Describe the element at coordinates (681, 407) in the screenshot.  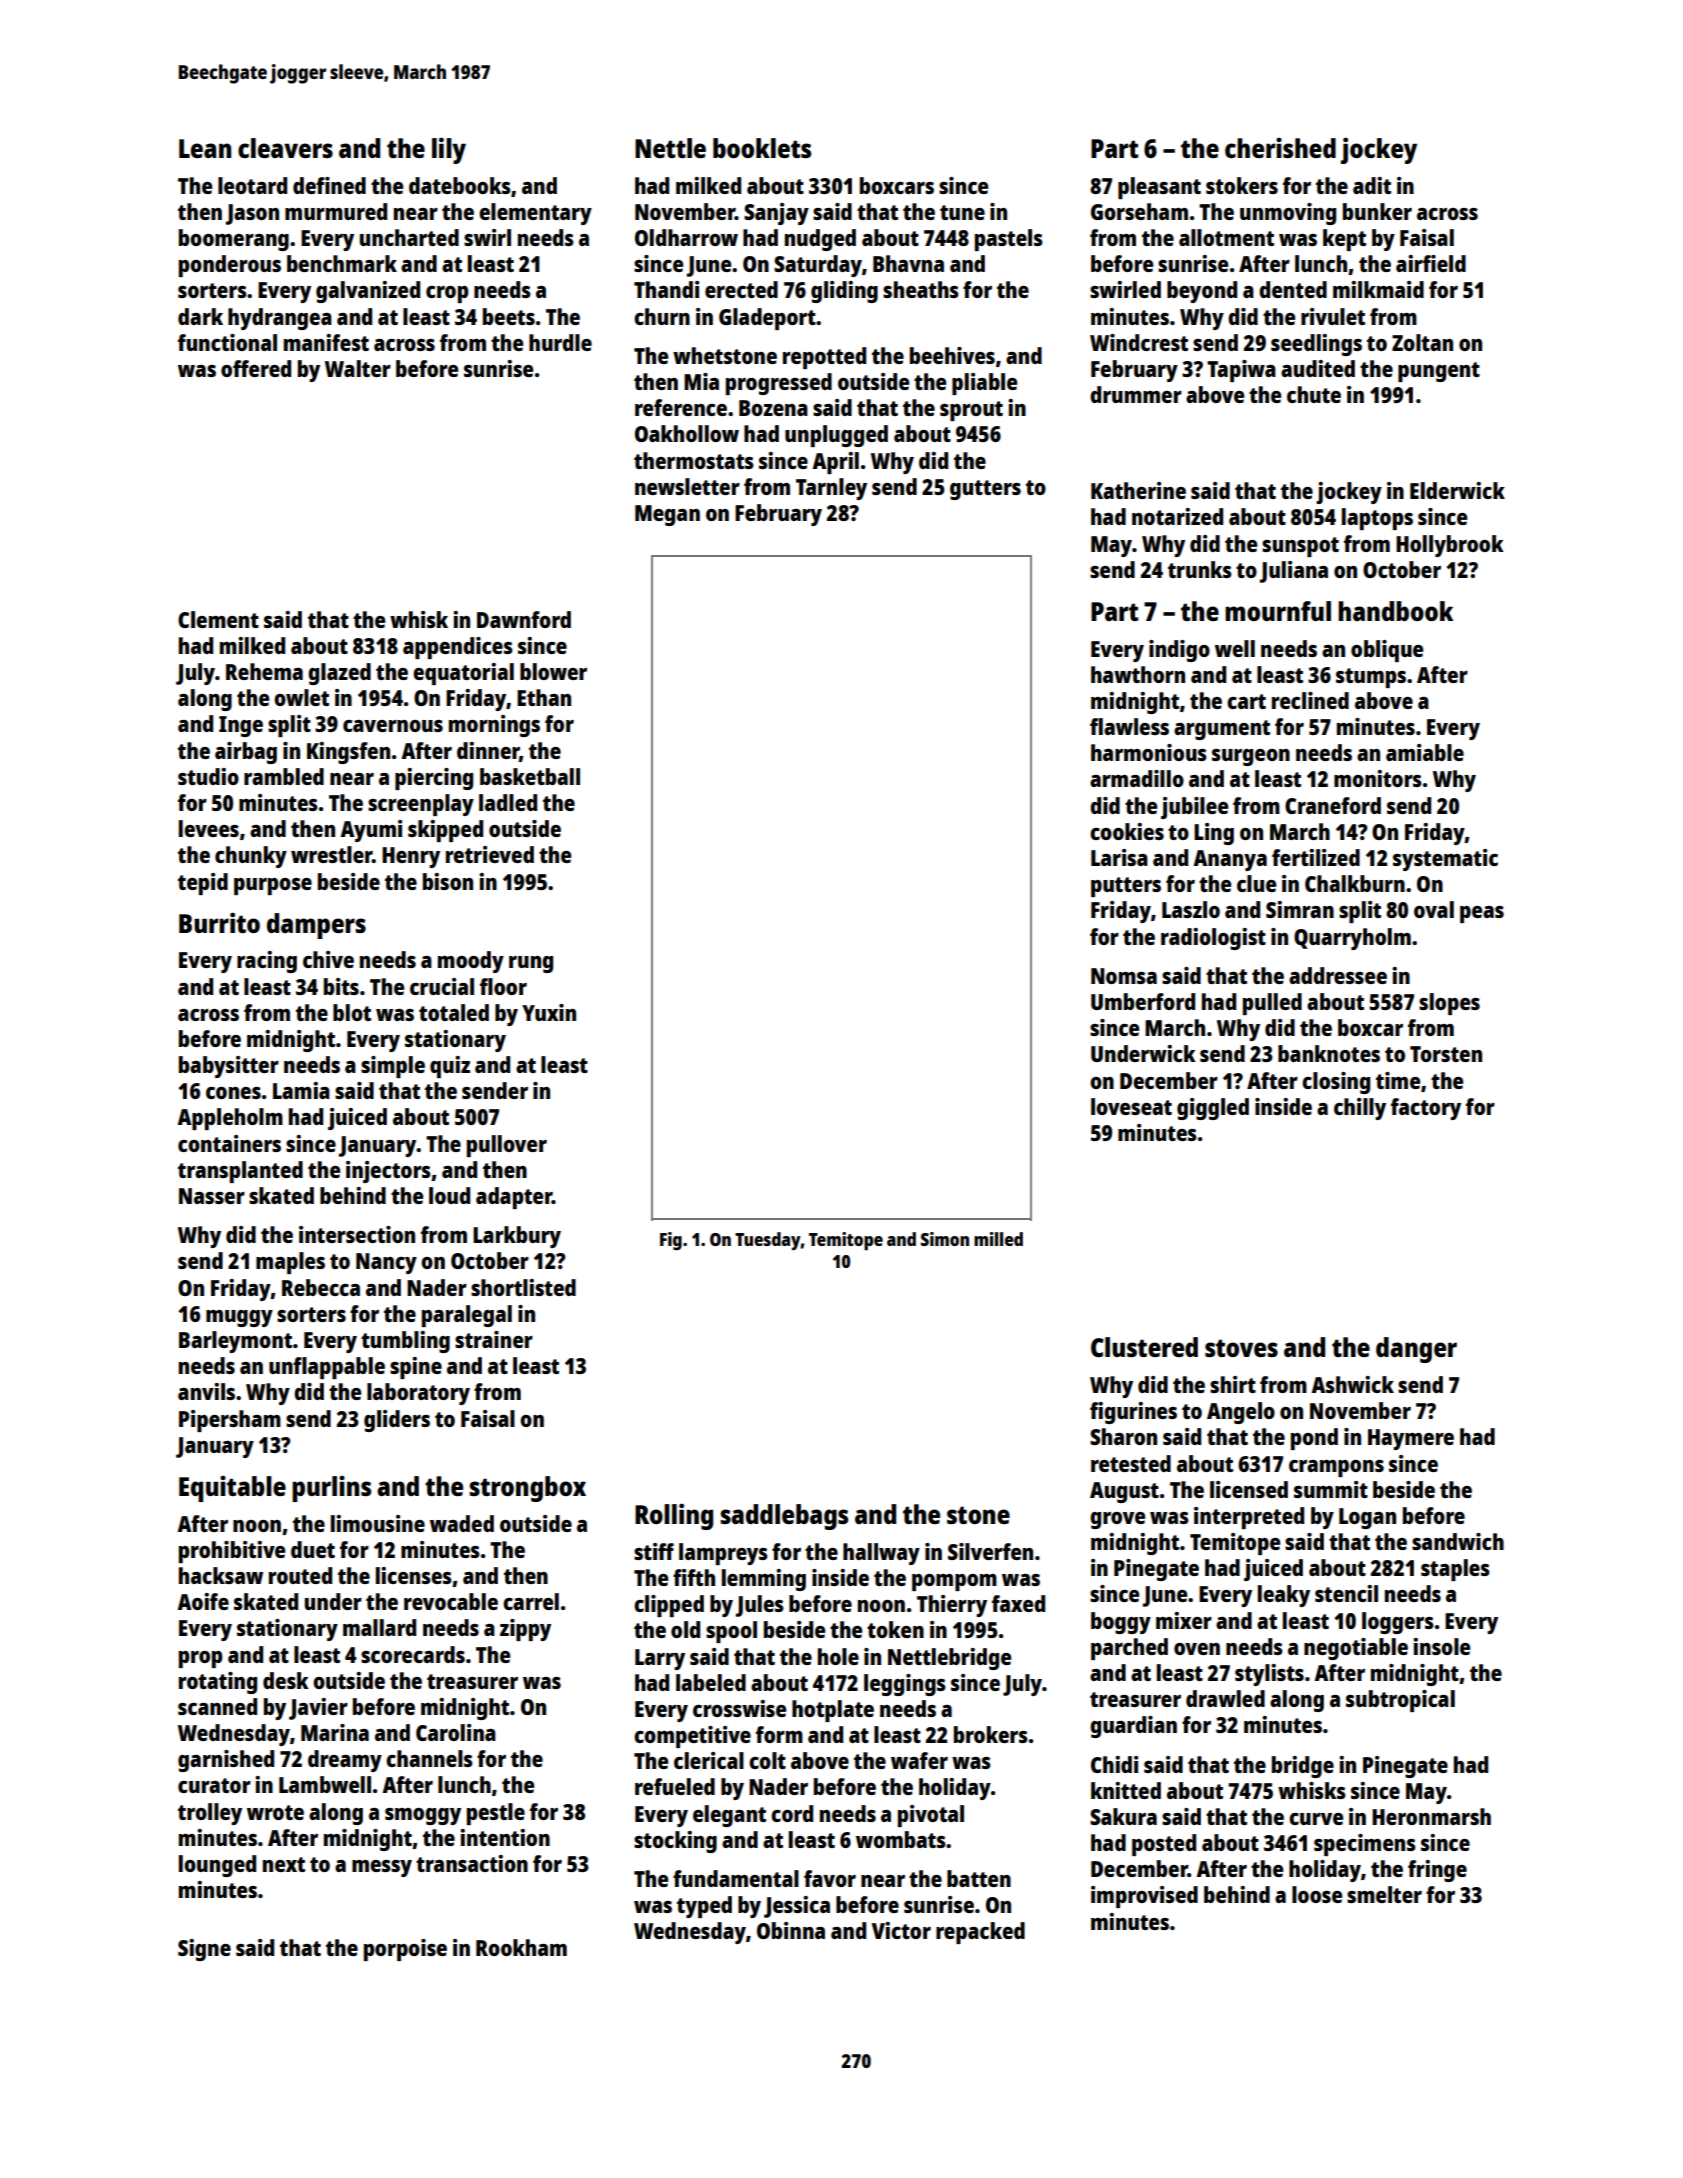
I see `reference` at that location.
